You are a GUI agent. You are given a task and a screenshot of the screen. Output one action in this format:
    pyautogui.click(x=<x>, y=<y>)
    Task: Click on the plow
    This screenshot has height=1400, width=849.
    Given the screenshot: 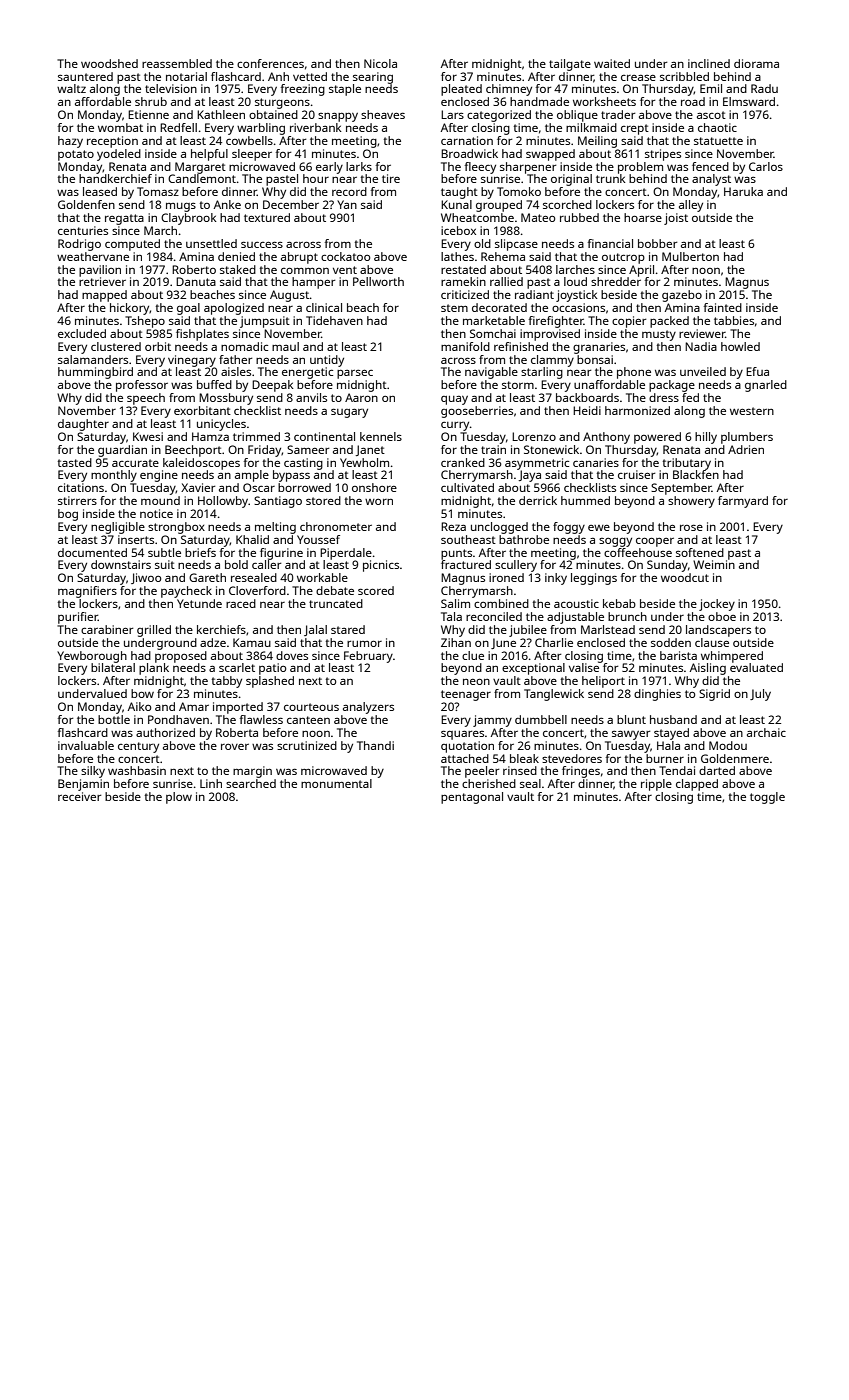 What is the action you would take?
    pyautogui.click(x=179, y=798)
